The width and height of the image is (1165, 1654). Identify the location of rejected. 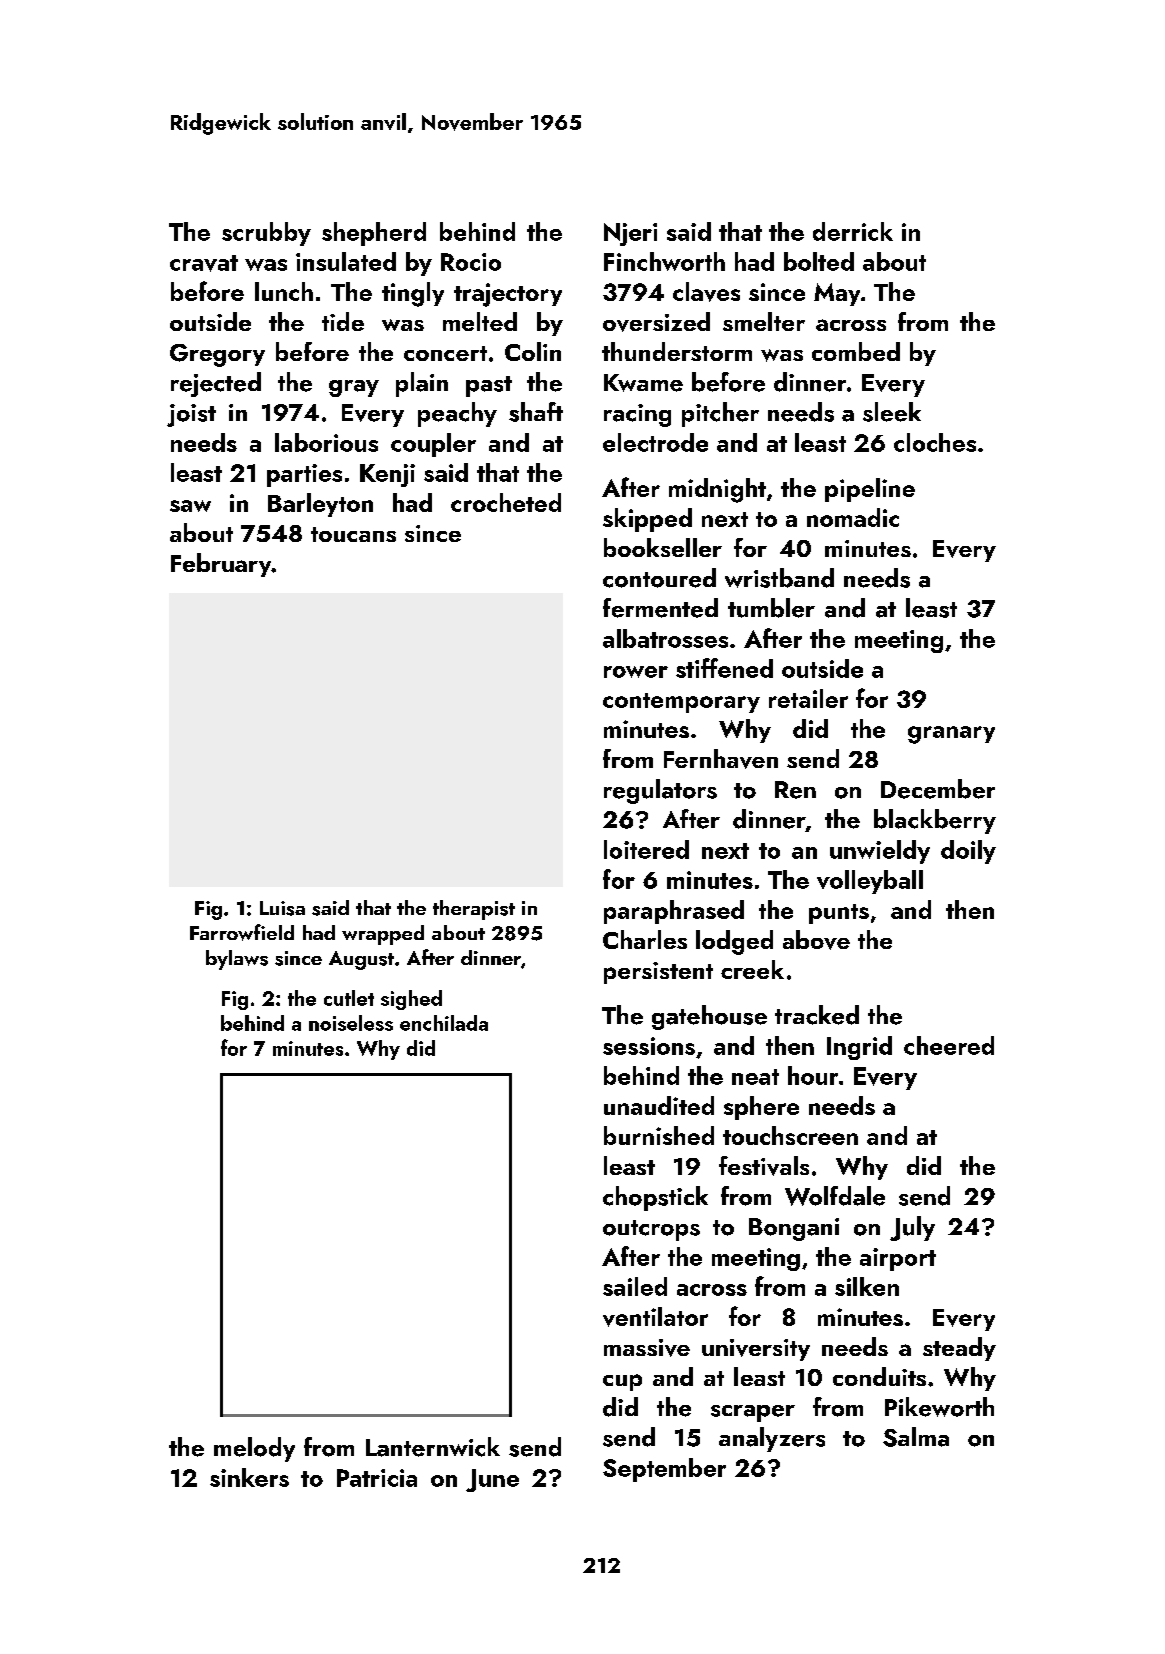
(216, 384).
